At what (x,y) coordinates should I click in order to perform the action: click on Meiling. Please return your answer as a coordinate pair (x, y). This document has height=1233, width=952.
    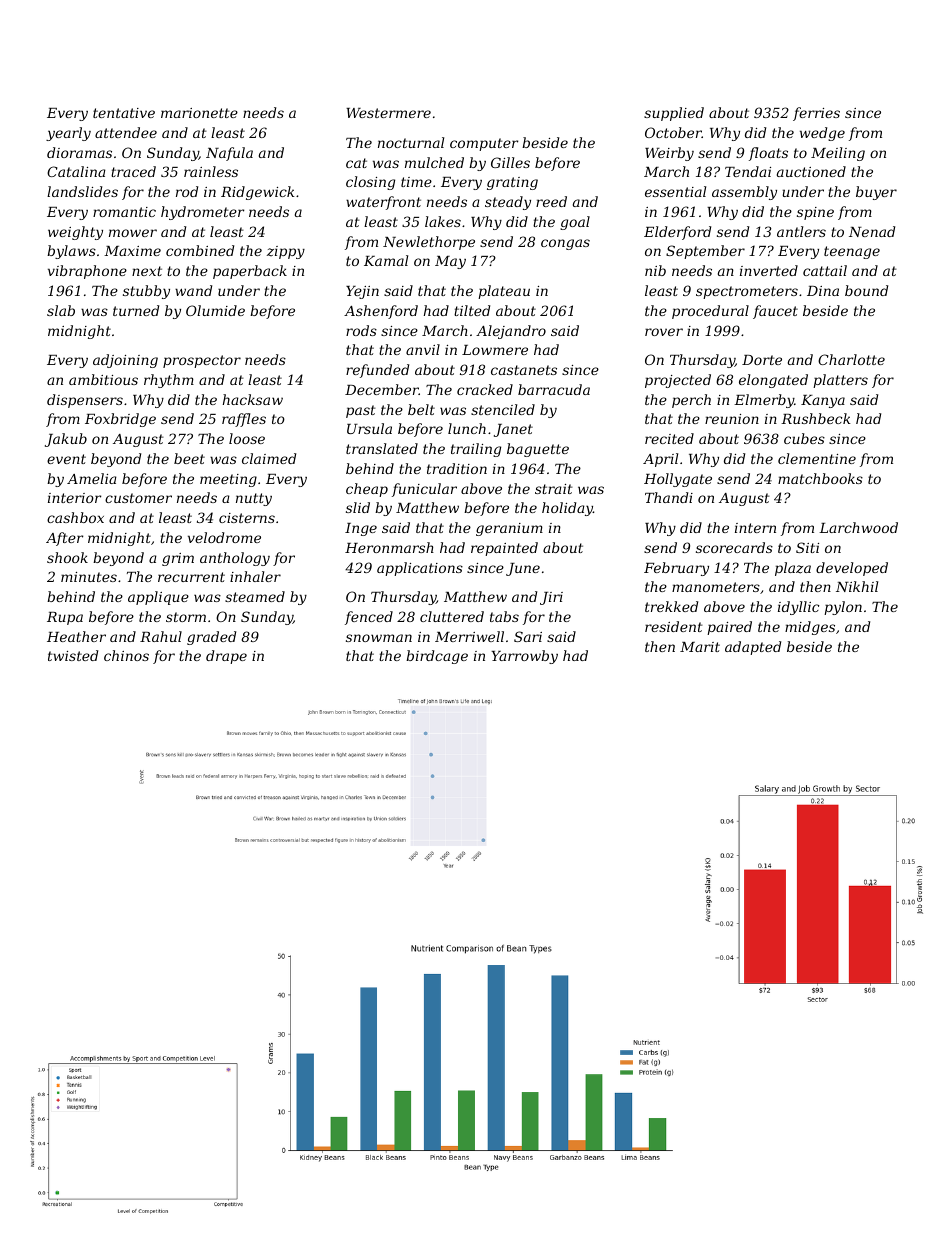
    Looking at the image, I should click on (838, 154).
